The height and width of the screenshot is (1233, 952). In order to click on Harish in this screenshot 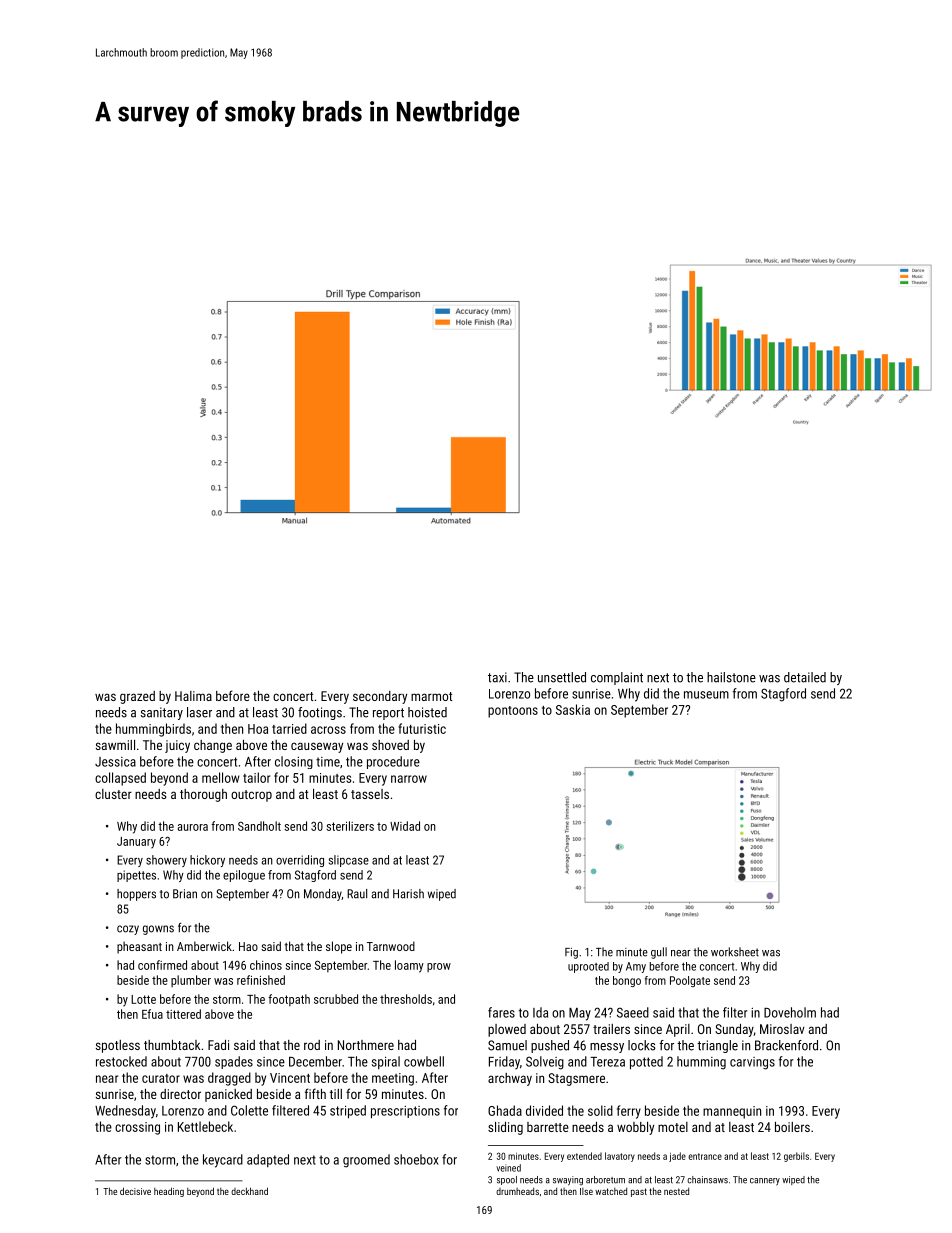, I will do `click(408, 894)`.
